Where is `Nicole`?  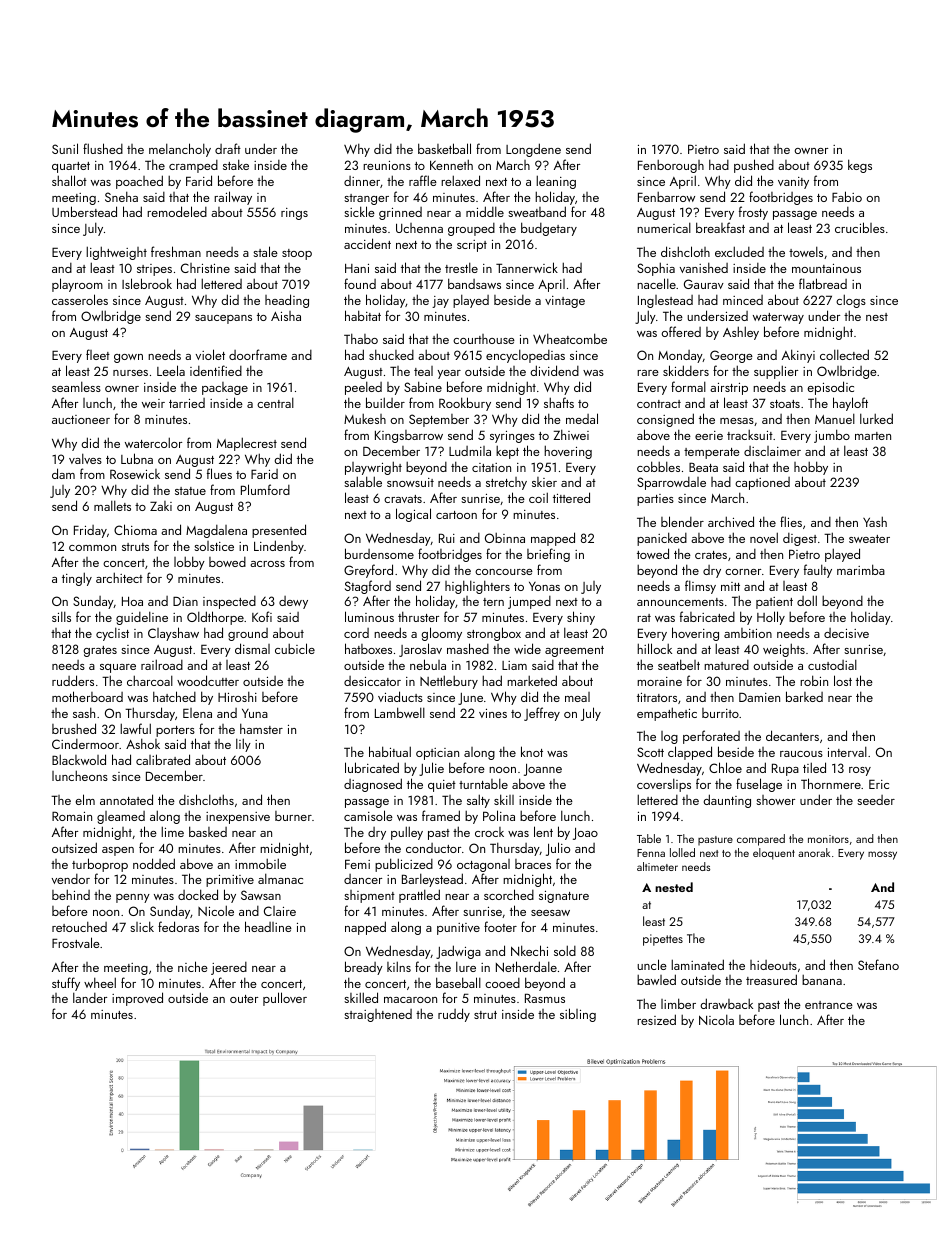 Nicole is located at coordinates (216, 910).
